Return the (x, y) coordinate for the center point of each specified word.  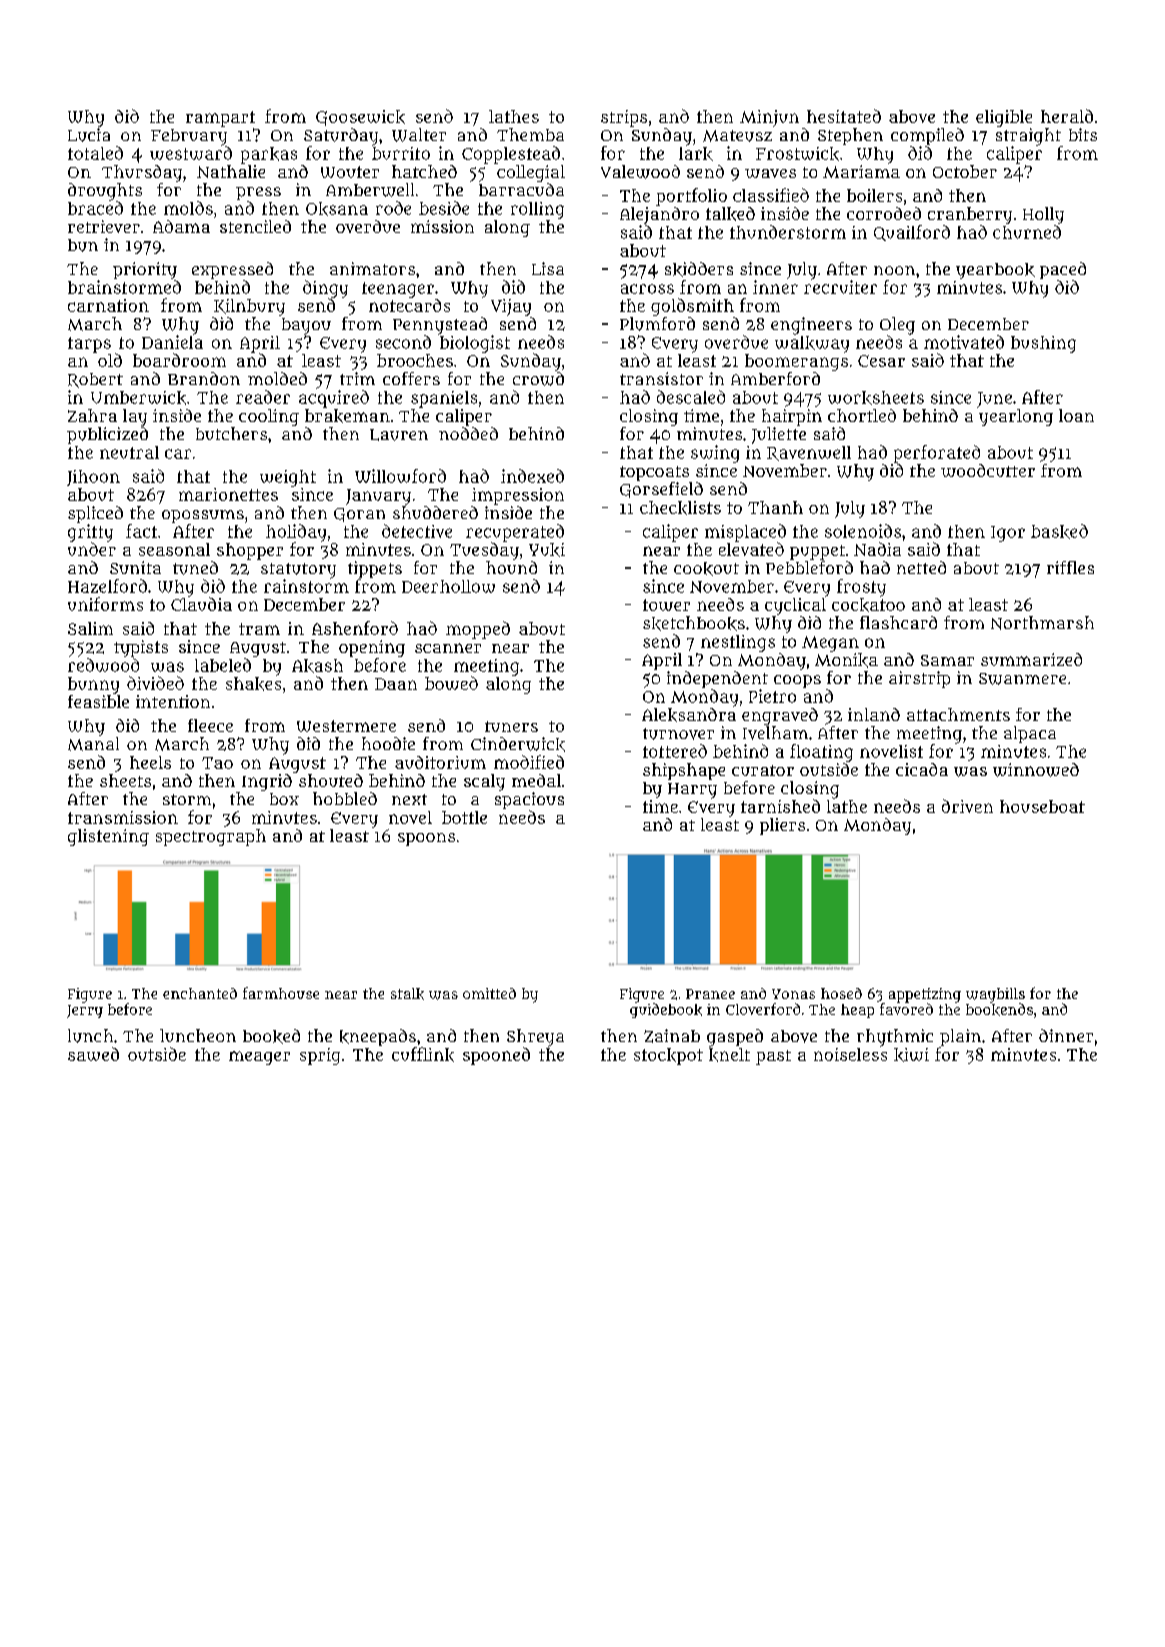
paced (1063, 270)
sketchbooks (694, 623)
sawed (93, 1054)
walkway (812, 344)
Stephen (850, 136)
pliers (782, 826)
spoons (426, 839)
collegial (531, 173)
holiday (296, 533)
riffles (1070, 567)
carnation (108, 305)
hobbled (345, 798)
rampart (220, 119)
